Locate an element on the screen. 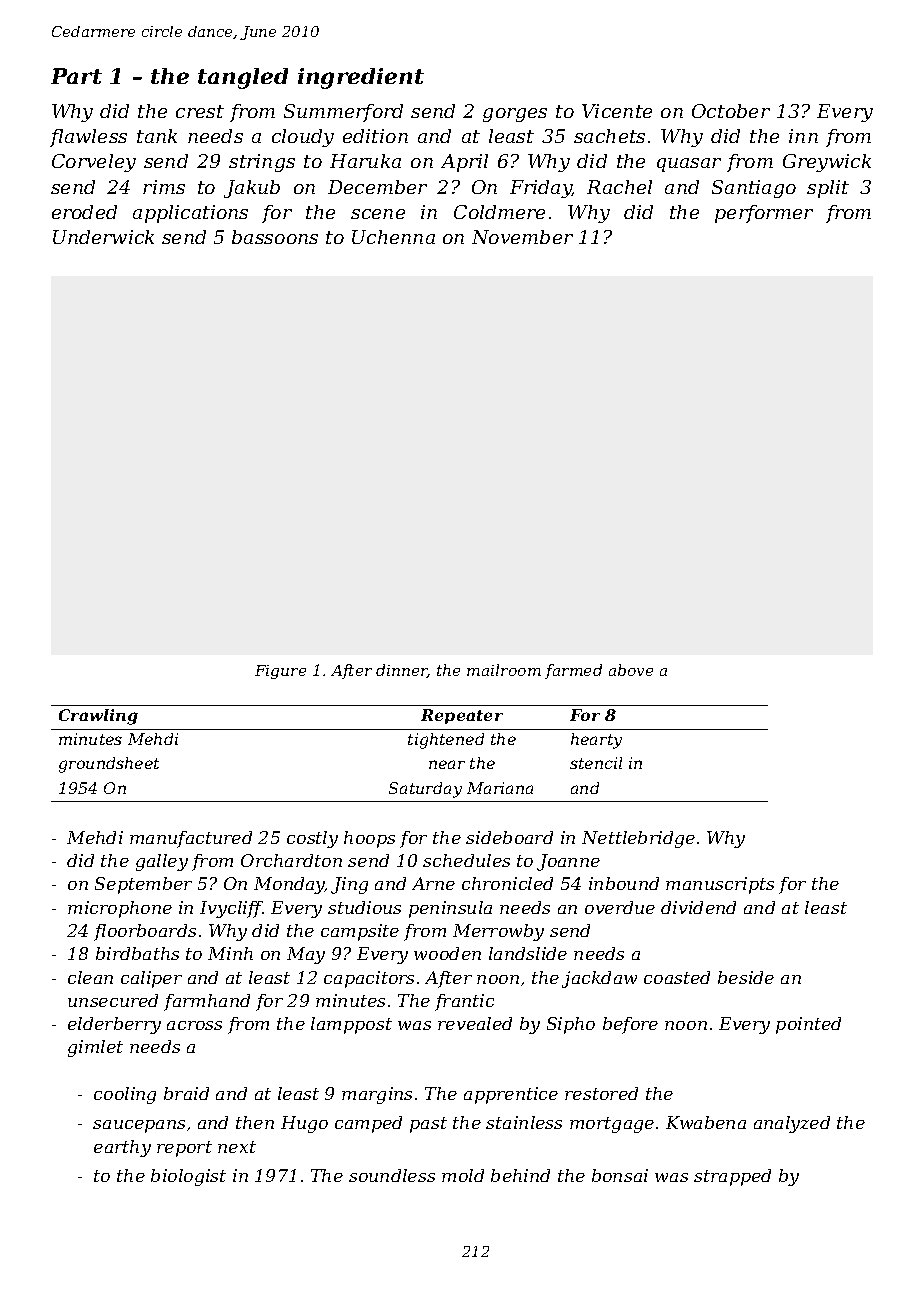 Image resolution: width=924 pixels, height=1314 pixels. peninsula is located at coordinates (450, 909).
